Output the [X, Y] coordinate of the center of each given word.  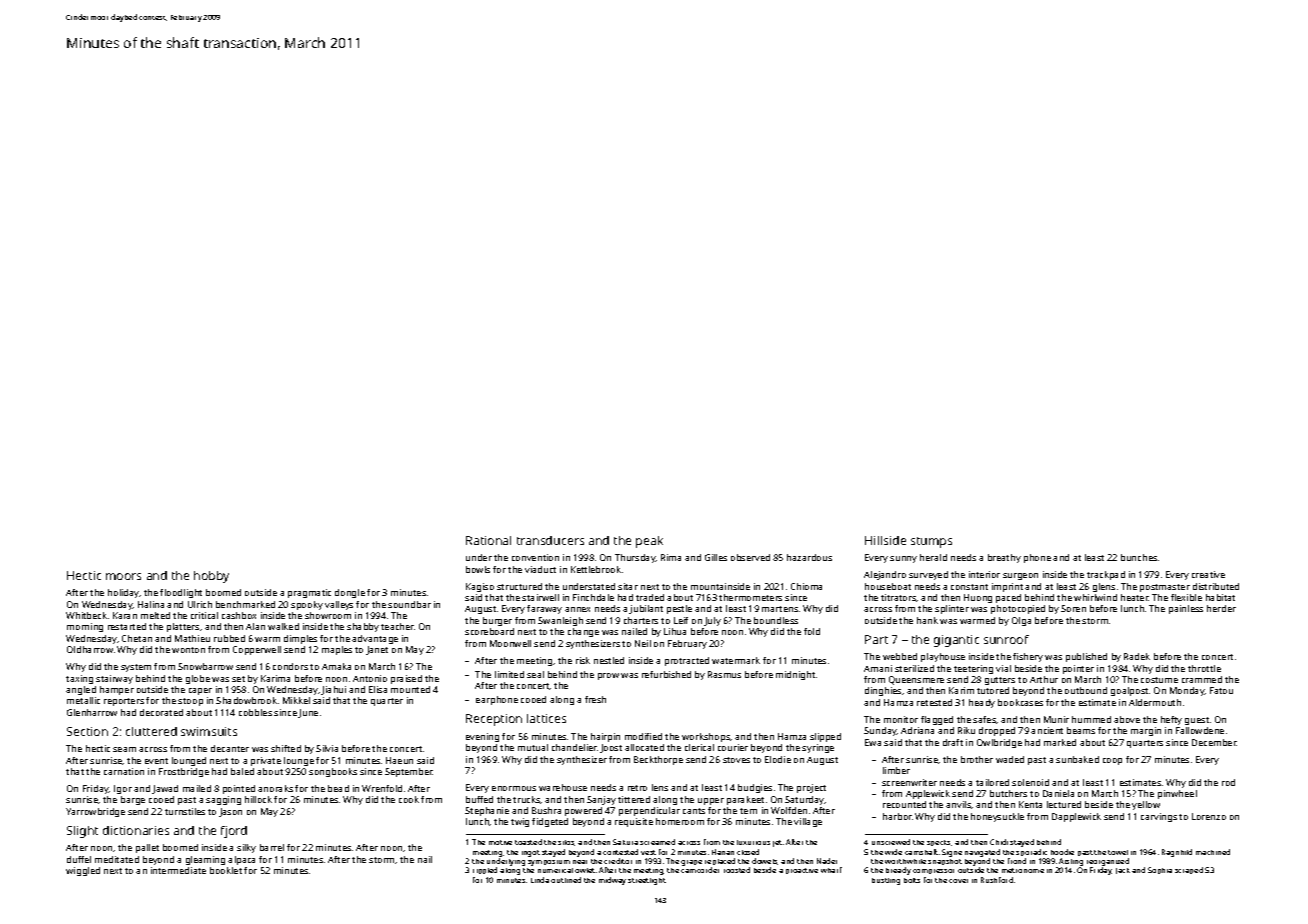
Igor [123, 789]
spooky [307, 605]
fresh [595, 699]
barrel [272, 847]
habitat [1220, 597]
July [712, 621]
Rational [488, 540]
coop [1112, 761]
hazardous [809, 557]
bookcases [1020, 702]
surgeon [1020, 576]
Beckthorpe [658, 760]
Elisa [378, 689]
